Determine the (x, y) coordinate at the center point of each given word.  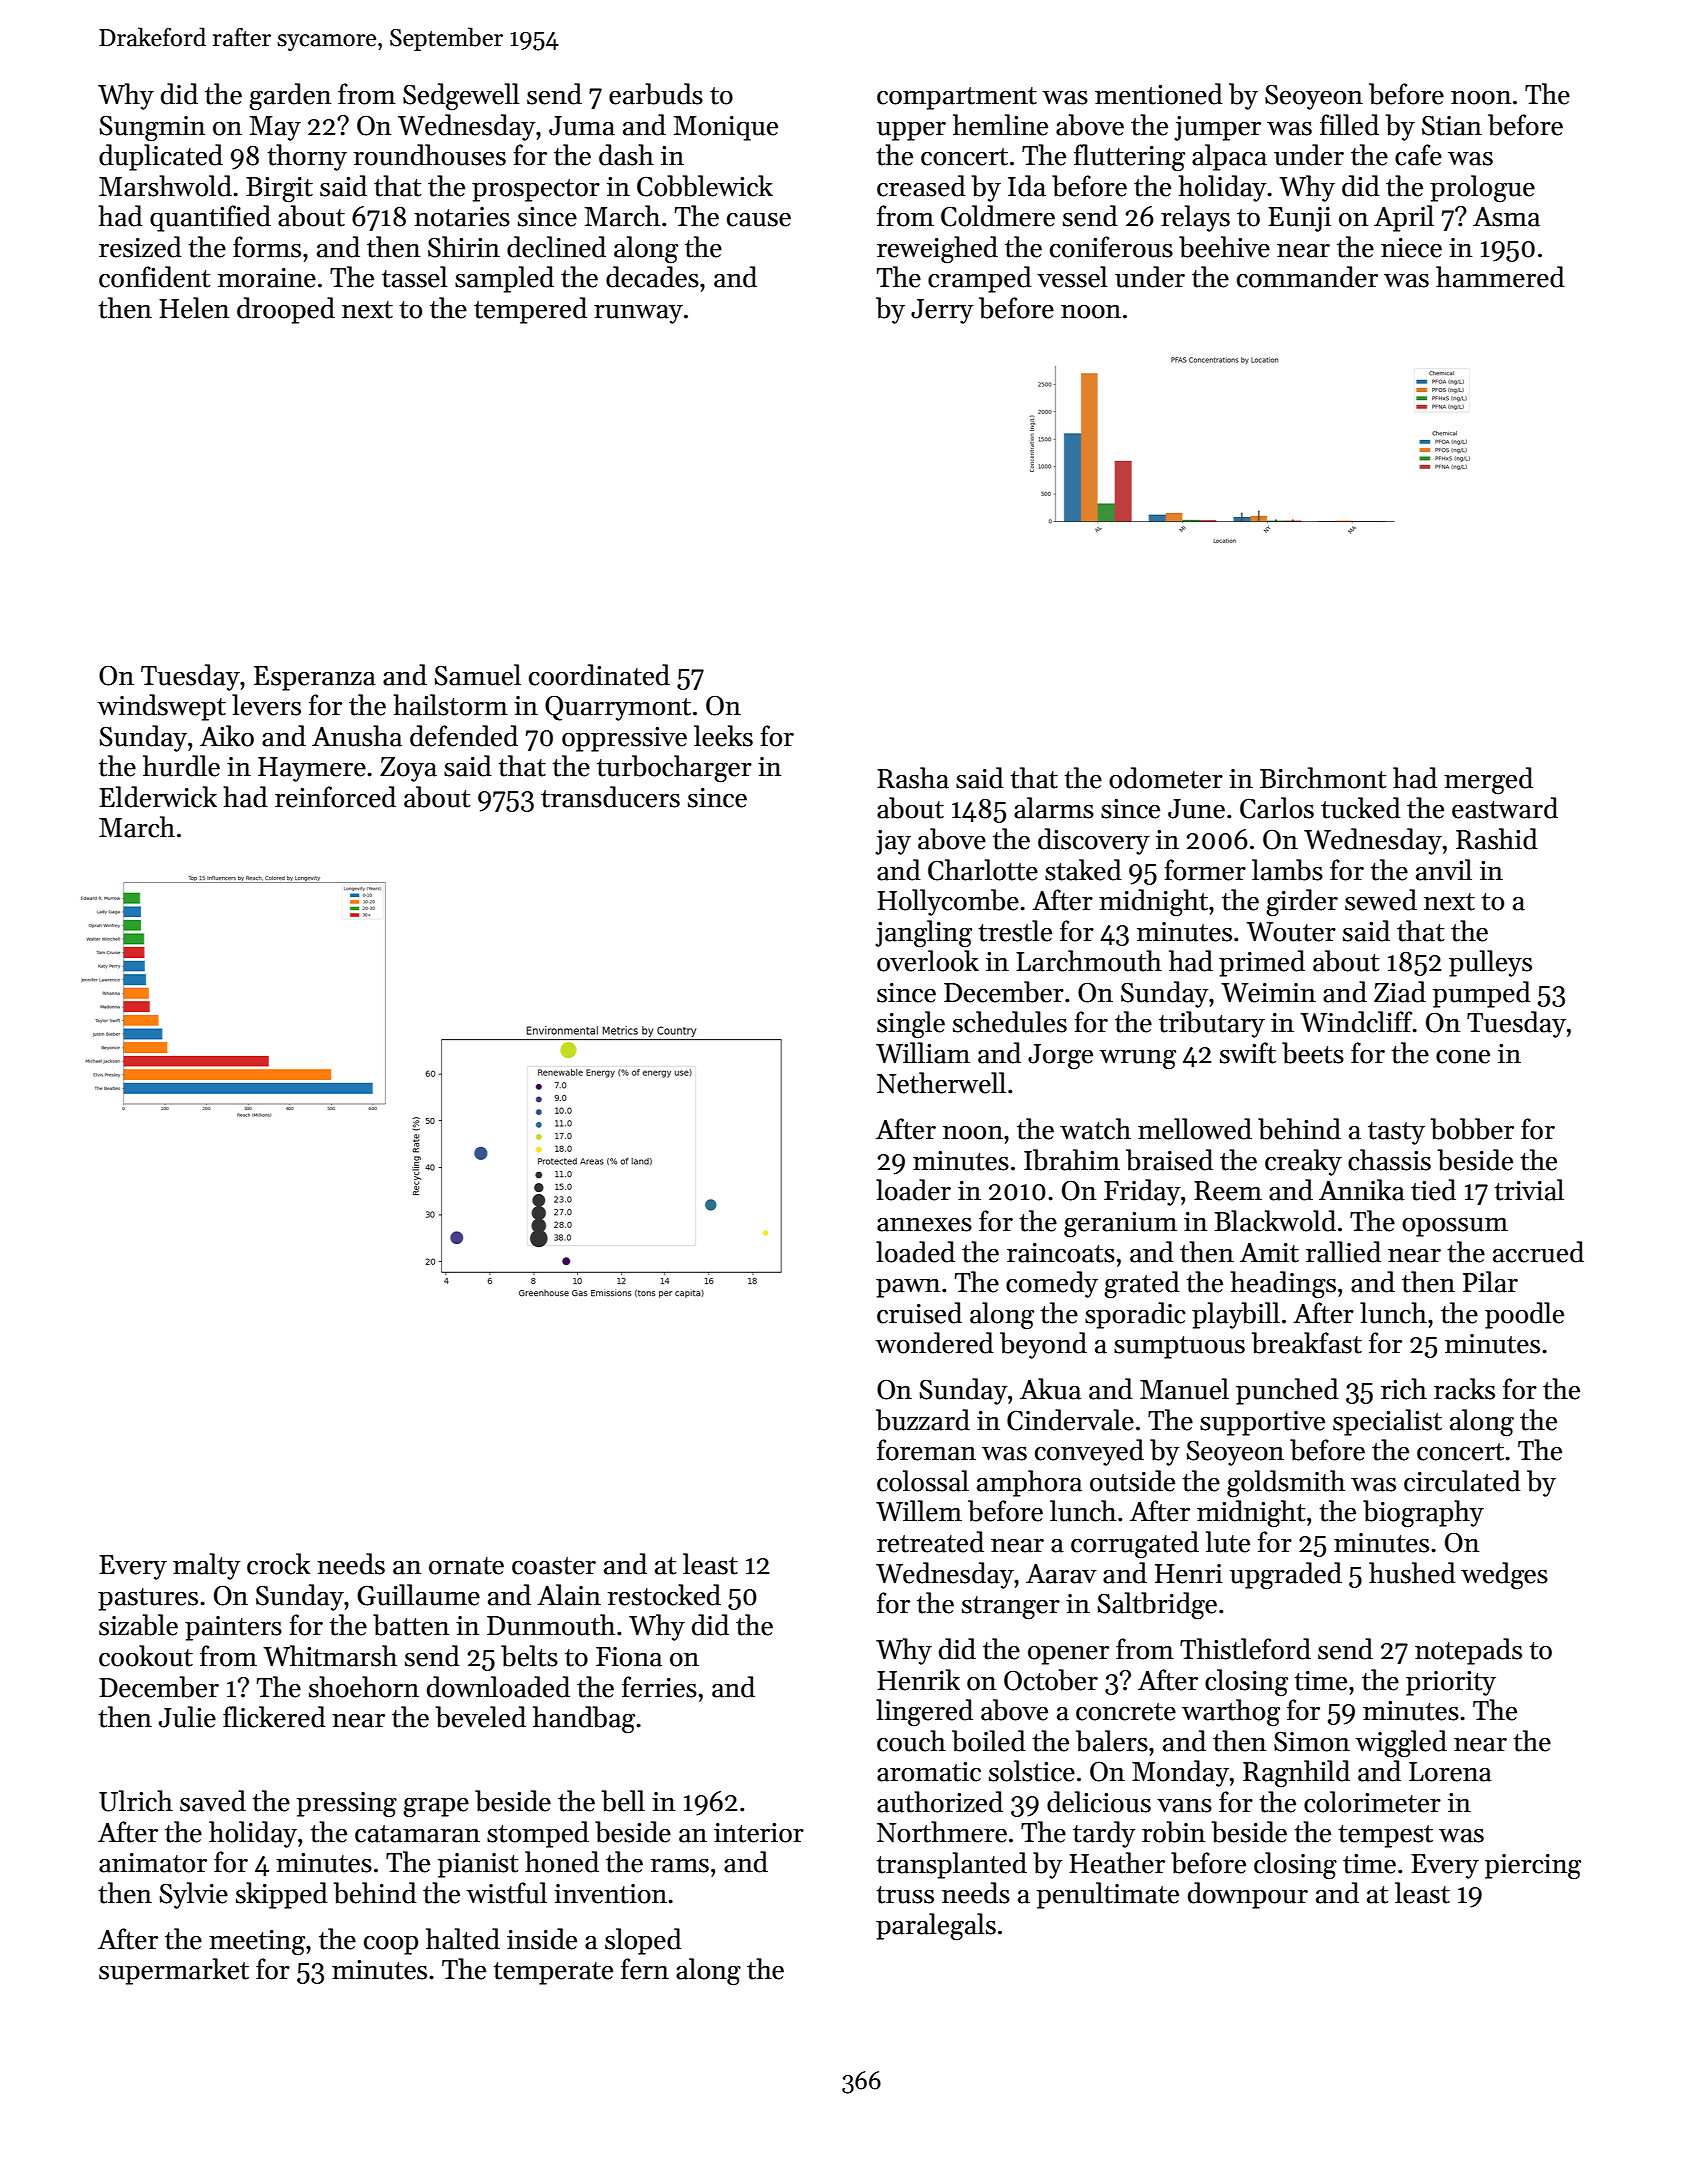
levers (266, 705)
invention (610, 1894)
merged (1488, 781)
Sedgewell (461, 97)
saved (213, 1801)
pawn (908, 1288)
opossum (1455, 1227)
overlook (928, 961)
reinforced (335, 797)
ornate (466, 1566)
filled (1349, 125)
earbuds (656, 94)
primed (1262, 963)
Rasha (913, 778)
